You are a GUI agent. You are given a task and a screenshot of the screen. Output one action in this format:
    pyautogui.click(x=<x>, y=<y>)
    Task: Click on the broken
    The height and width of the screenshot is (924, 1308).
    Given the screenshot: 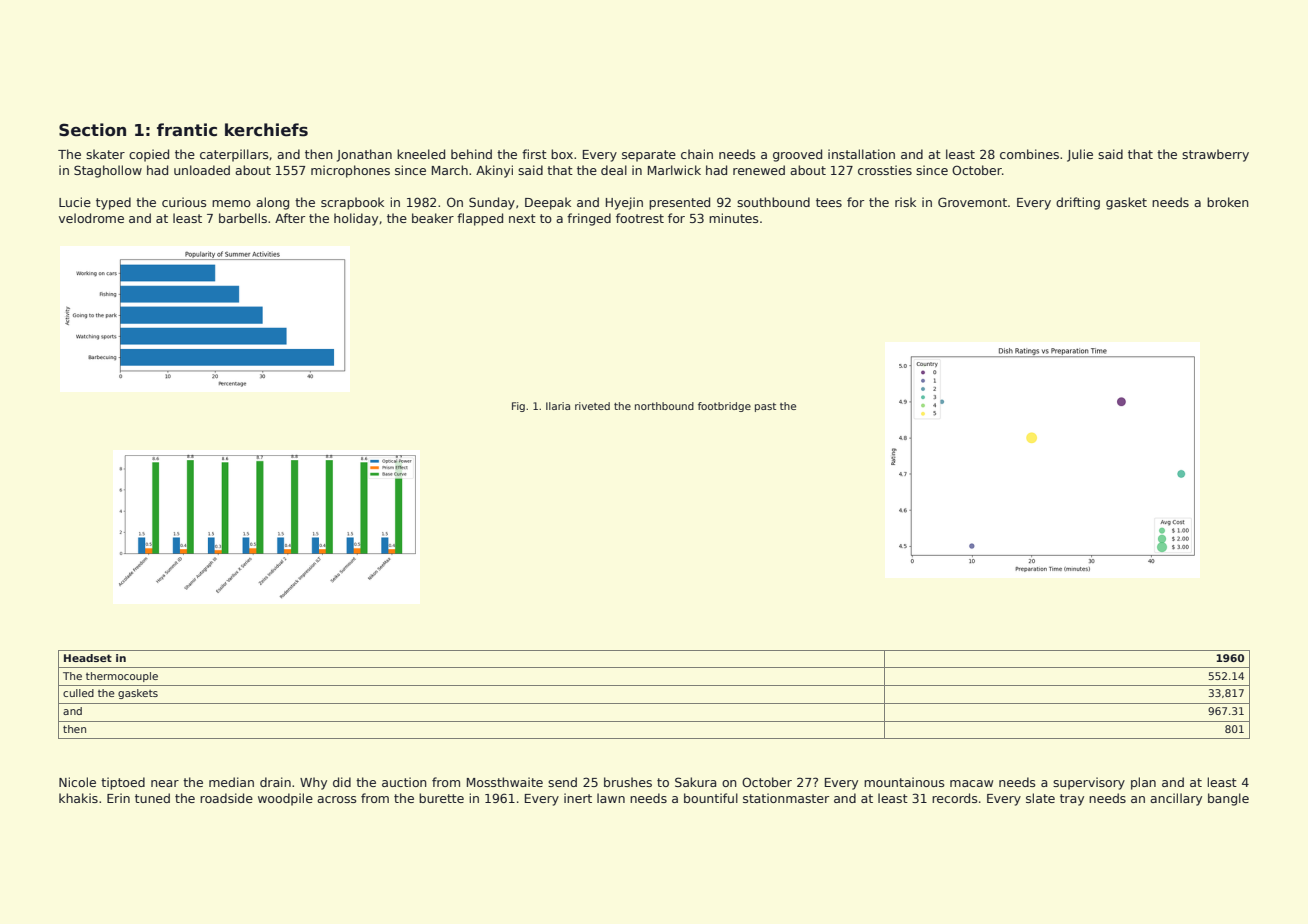 What is the action you would take?
    pyautogui.click(x=1228, y=202)
